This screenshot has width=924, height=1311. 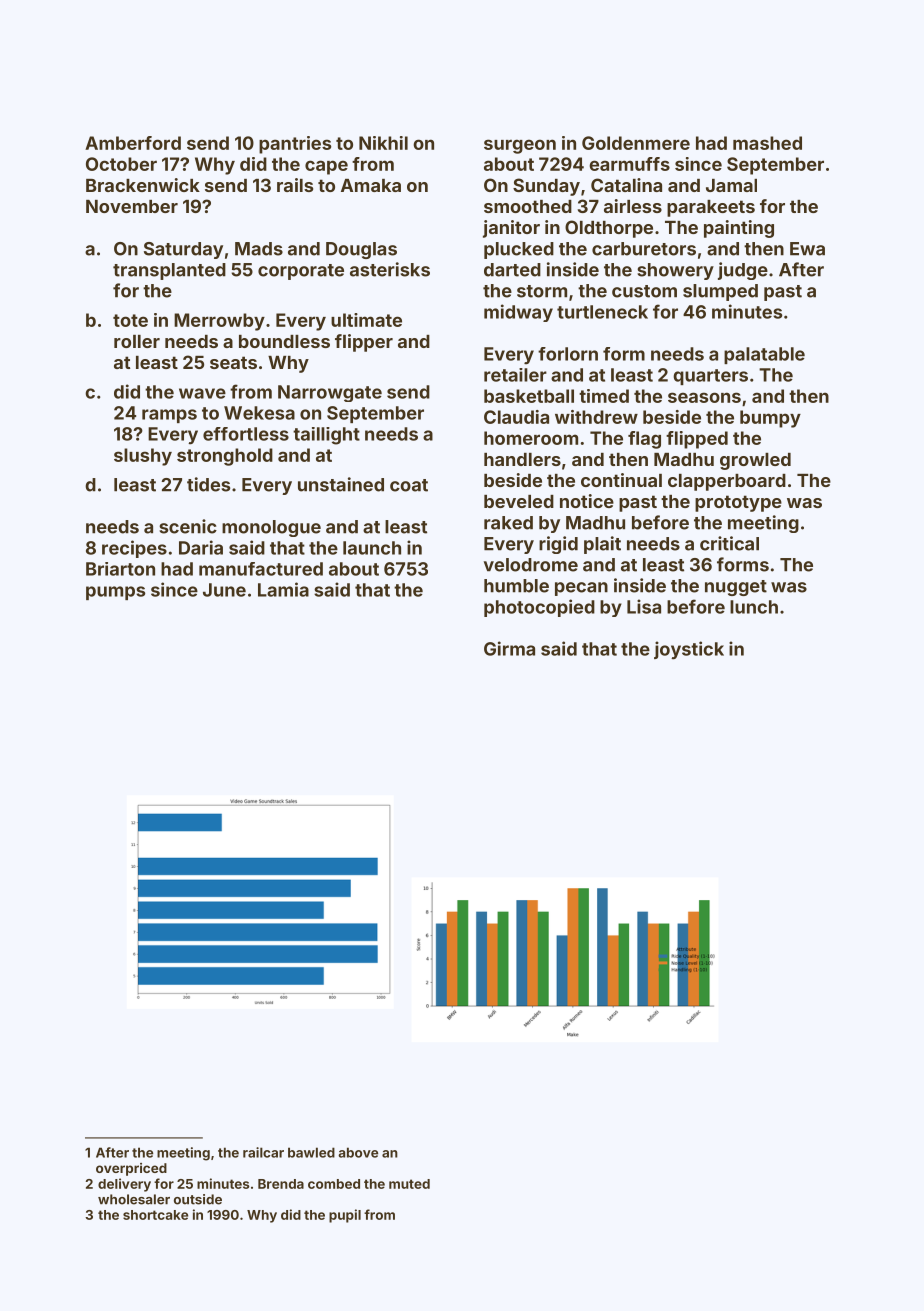 I want to click on launch, so click(x=372, y=548).
